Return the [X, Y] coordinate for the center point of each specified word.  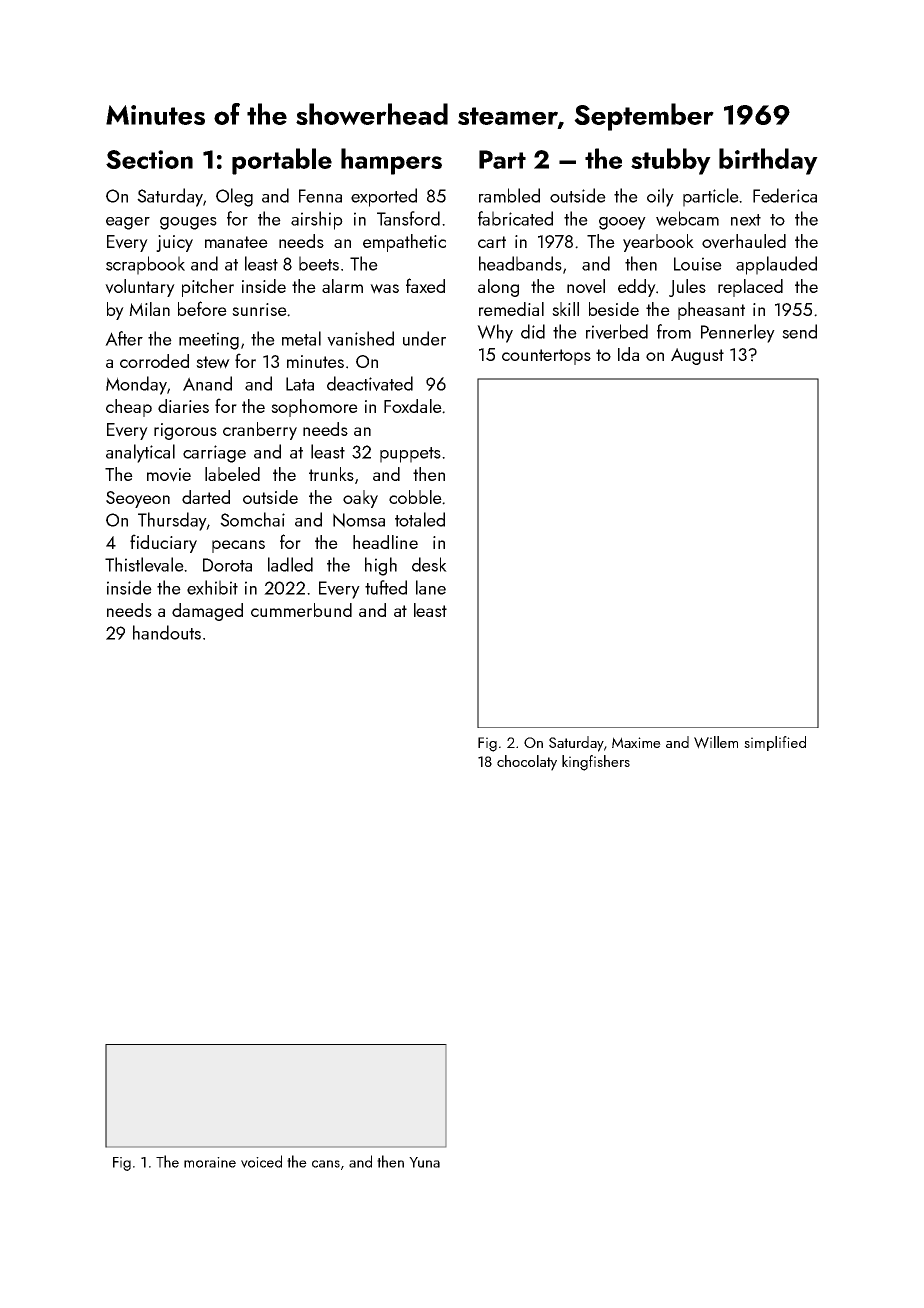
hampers [391, 161]
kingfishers [596, 763]
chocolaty [527, 763]
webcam [687, 218]
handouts [167, 632]
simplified [775, 743]
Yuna [424, 1162]
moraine [210, 1162]
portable [282, 161]
